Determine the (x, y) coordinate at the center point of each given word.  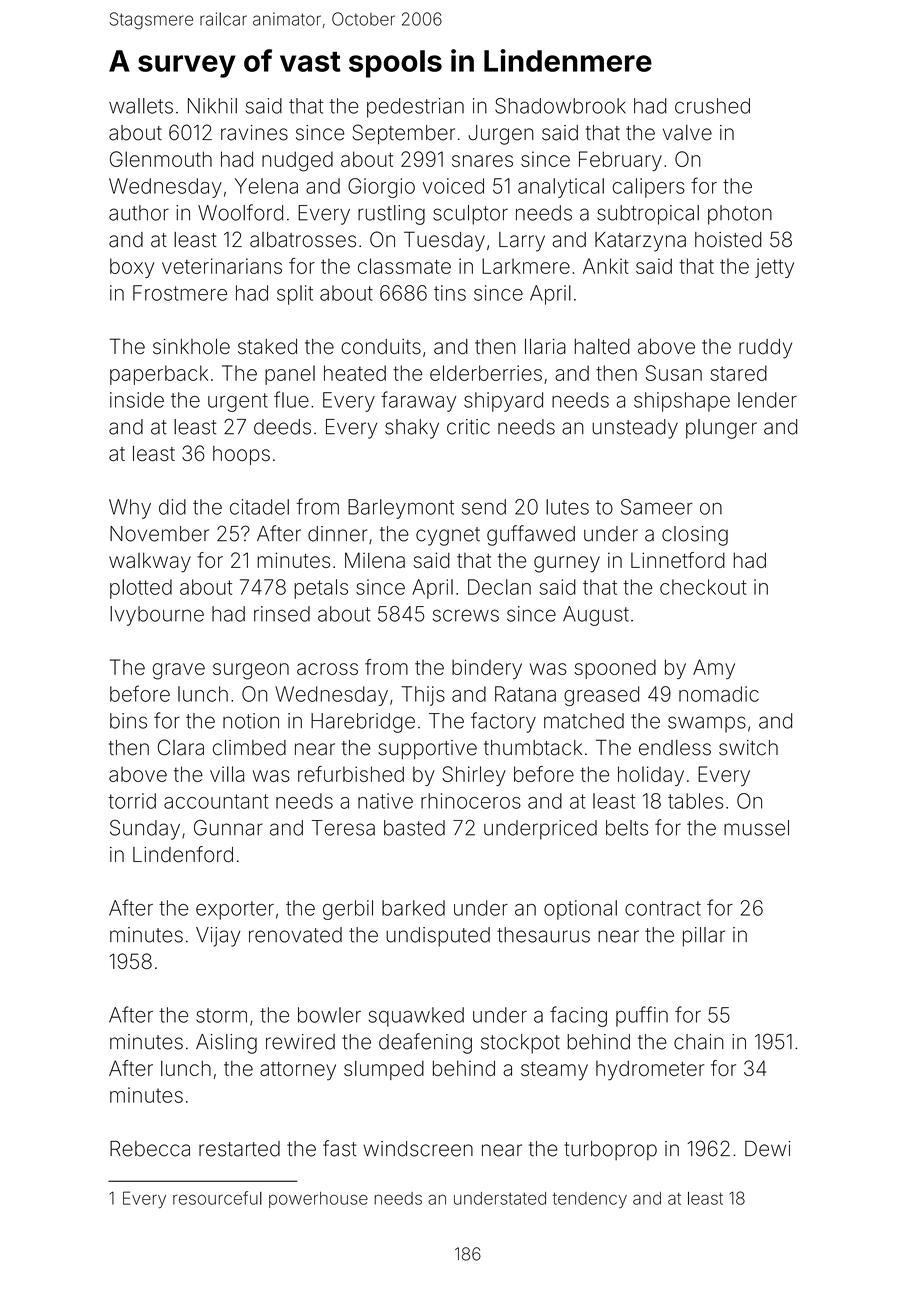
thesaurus (543, 935)
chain (699, 1042)
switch (748, 748)
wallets (141, 106)
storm (221, 1015)
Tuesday (444, 241)
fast (340, 1148)
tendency (590, 1200)
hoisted (728, 240)
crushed (712, 106)
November (159, 534)
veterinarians (222, 266)
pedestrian (415, 108)
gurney (567, 564)
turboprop (610, 1150)
